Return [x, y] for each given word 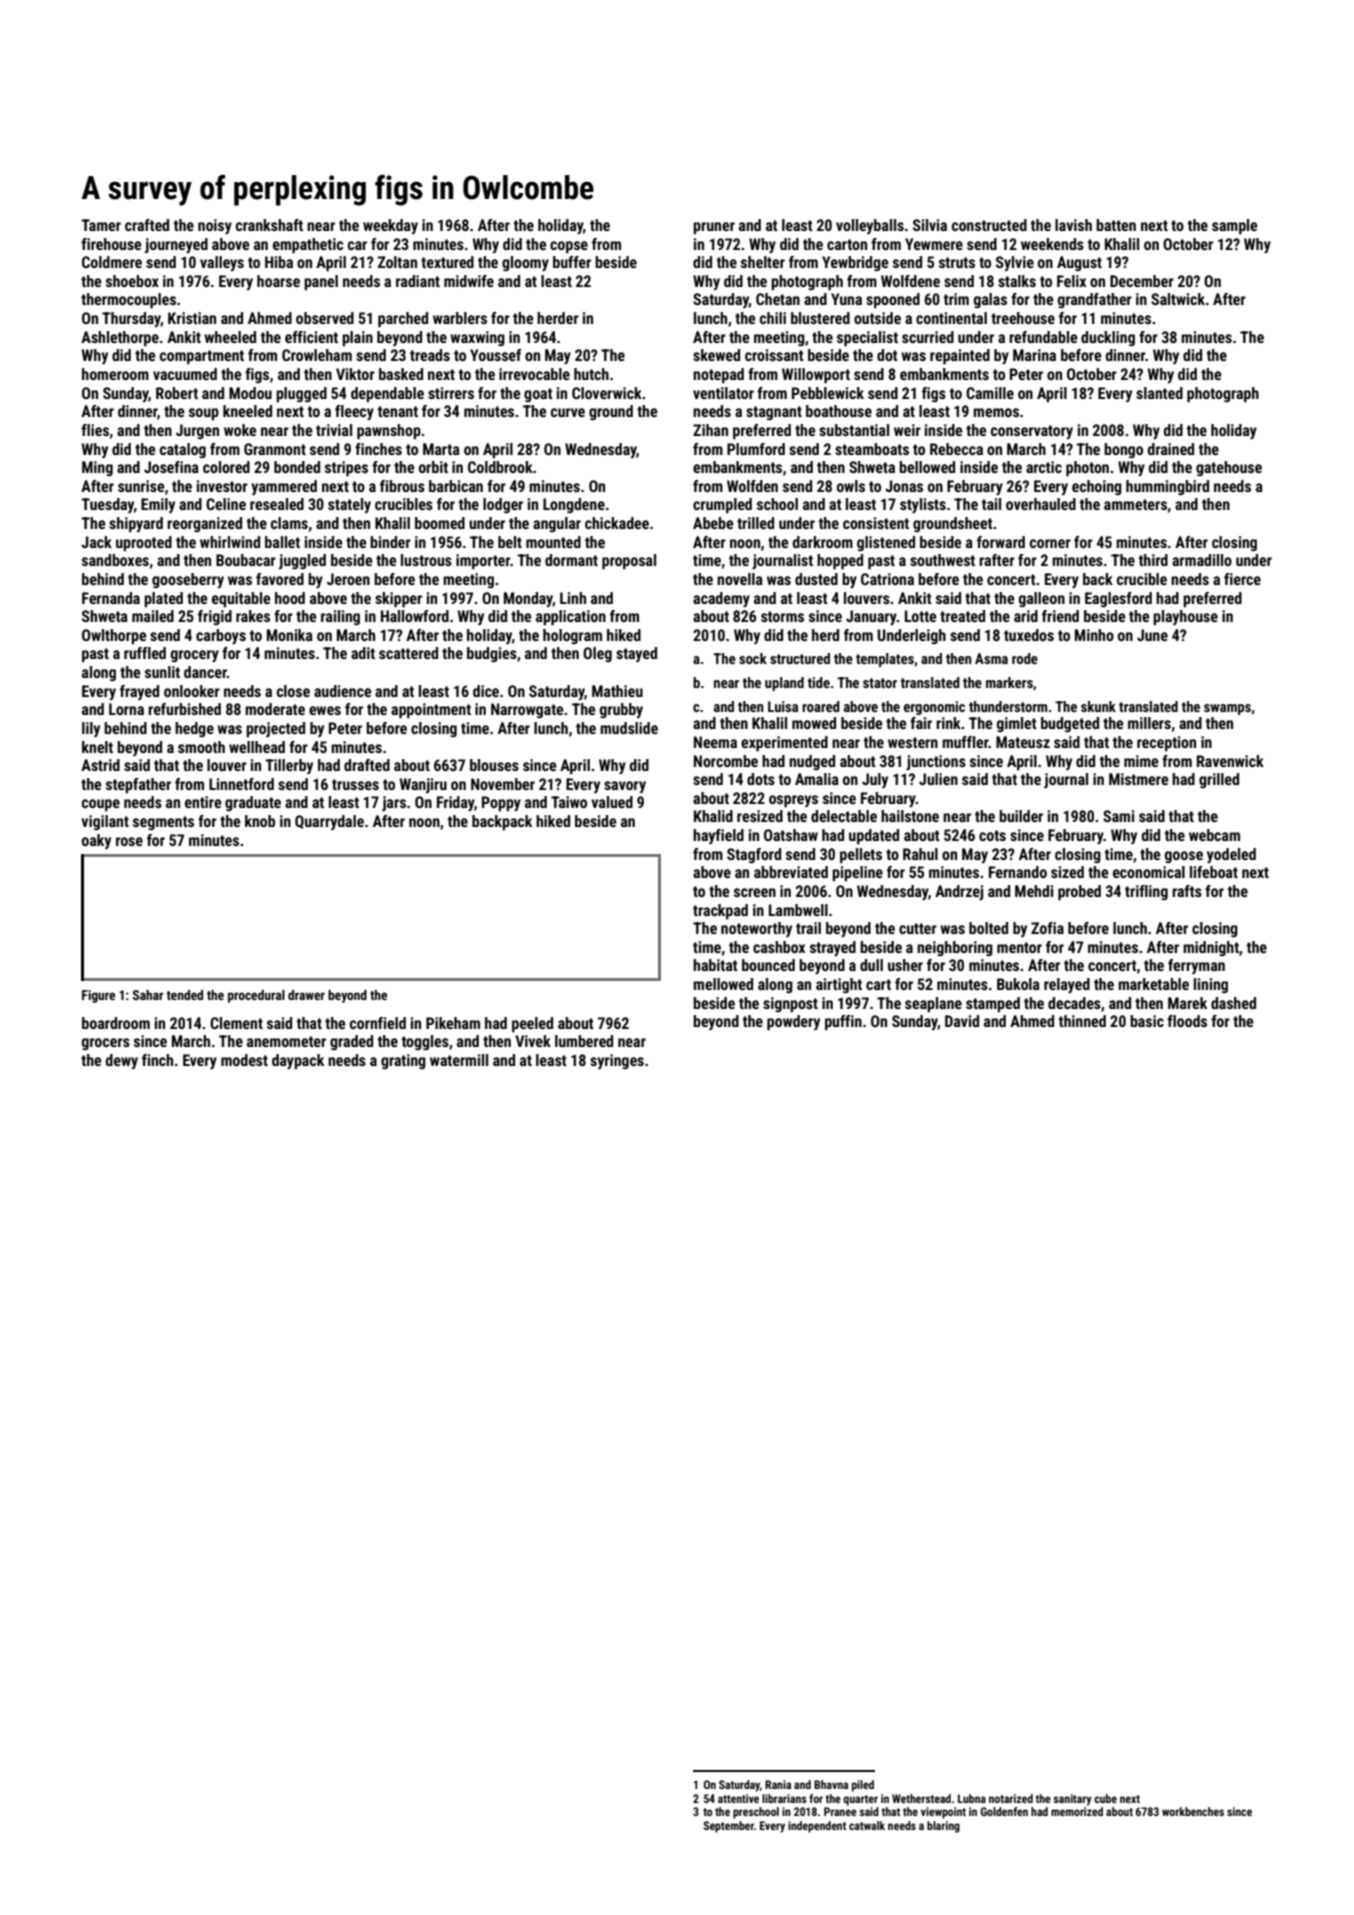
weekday [390, 226]
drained [1171, 449]
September [729, 1827]
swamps [1227, 709]
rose [129, 841]
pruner [714, 228]
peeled [532, 1025]
